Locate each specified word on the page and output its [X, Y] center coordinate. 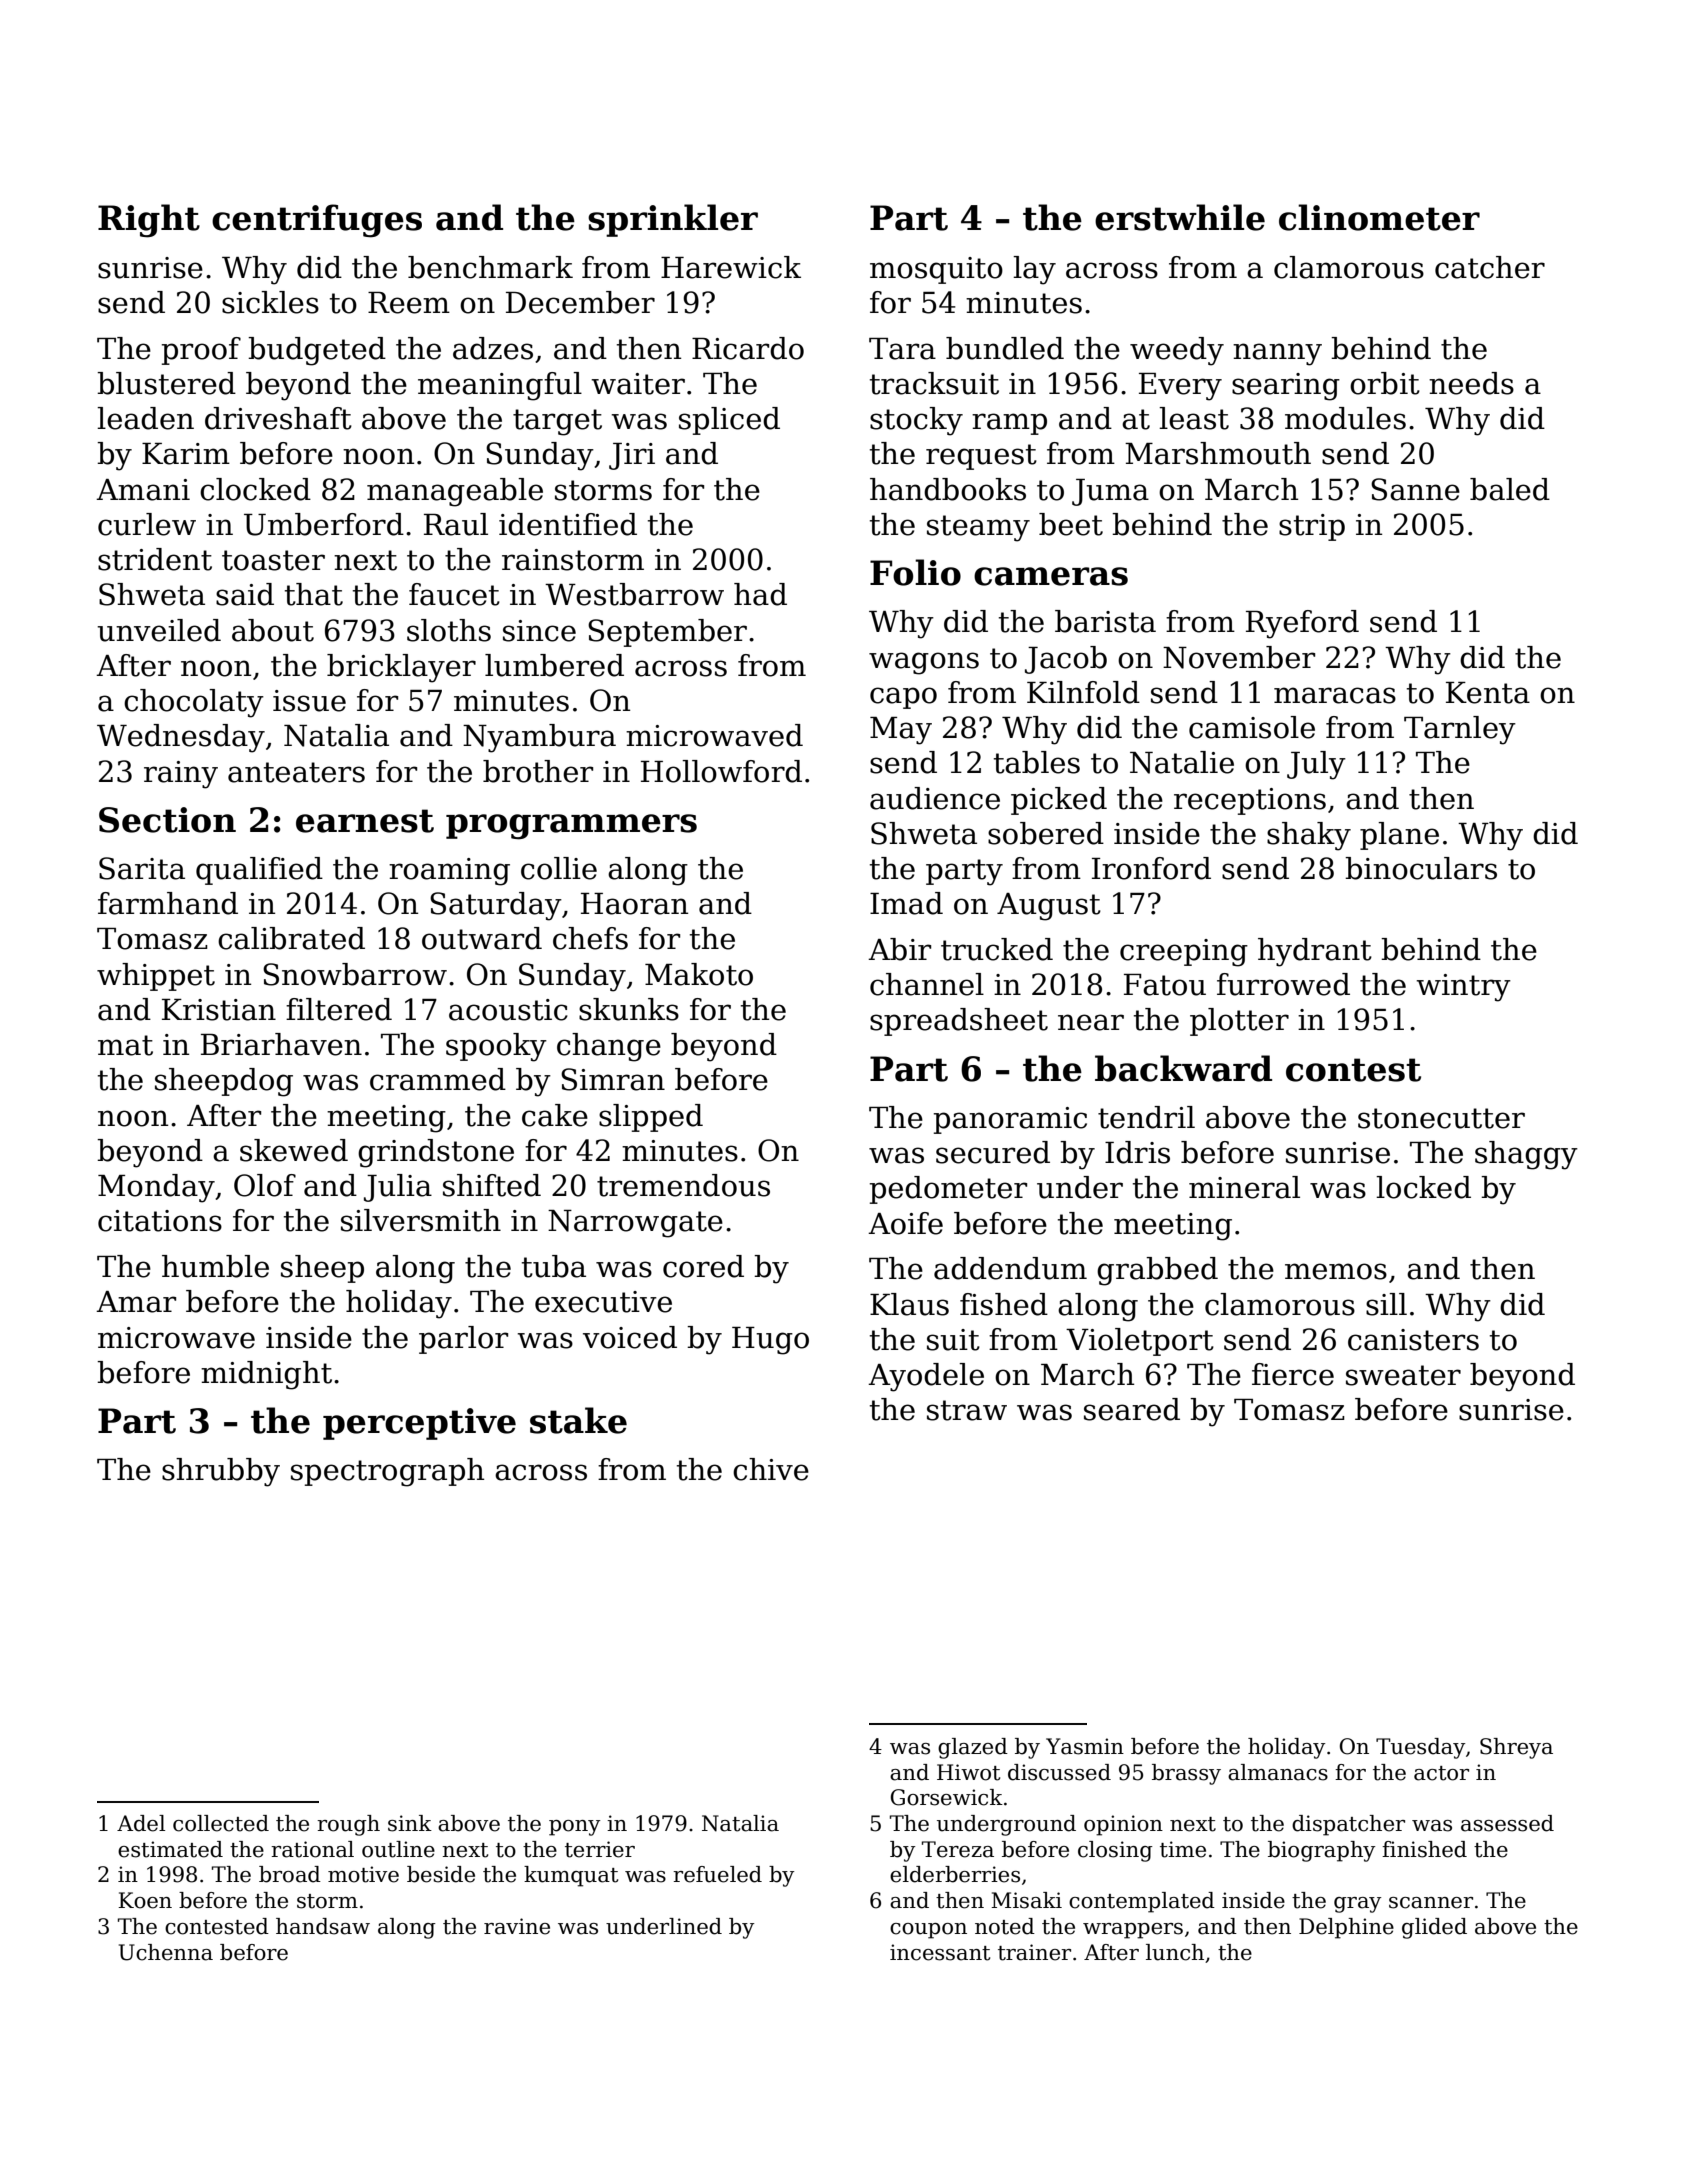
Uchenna [166, 1952]
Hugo [770, 1341]
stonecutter [1441, 1118]
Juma [1110, 492]
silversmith [421, 1220]
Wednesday [181, 738]
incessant [940, 1952]
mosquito [936, 270]
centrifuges [317, 221]
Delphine [1346, 1928]
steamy [978, 528]
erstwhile [1180, 217]
